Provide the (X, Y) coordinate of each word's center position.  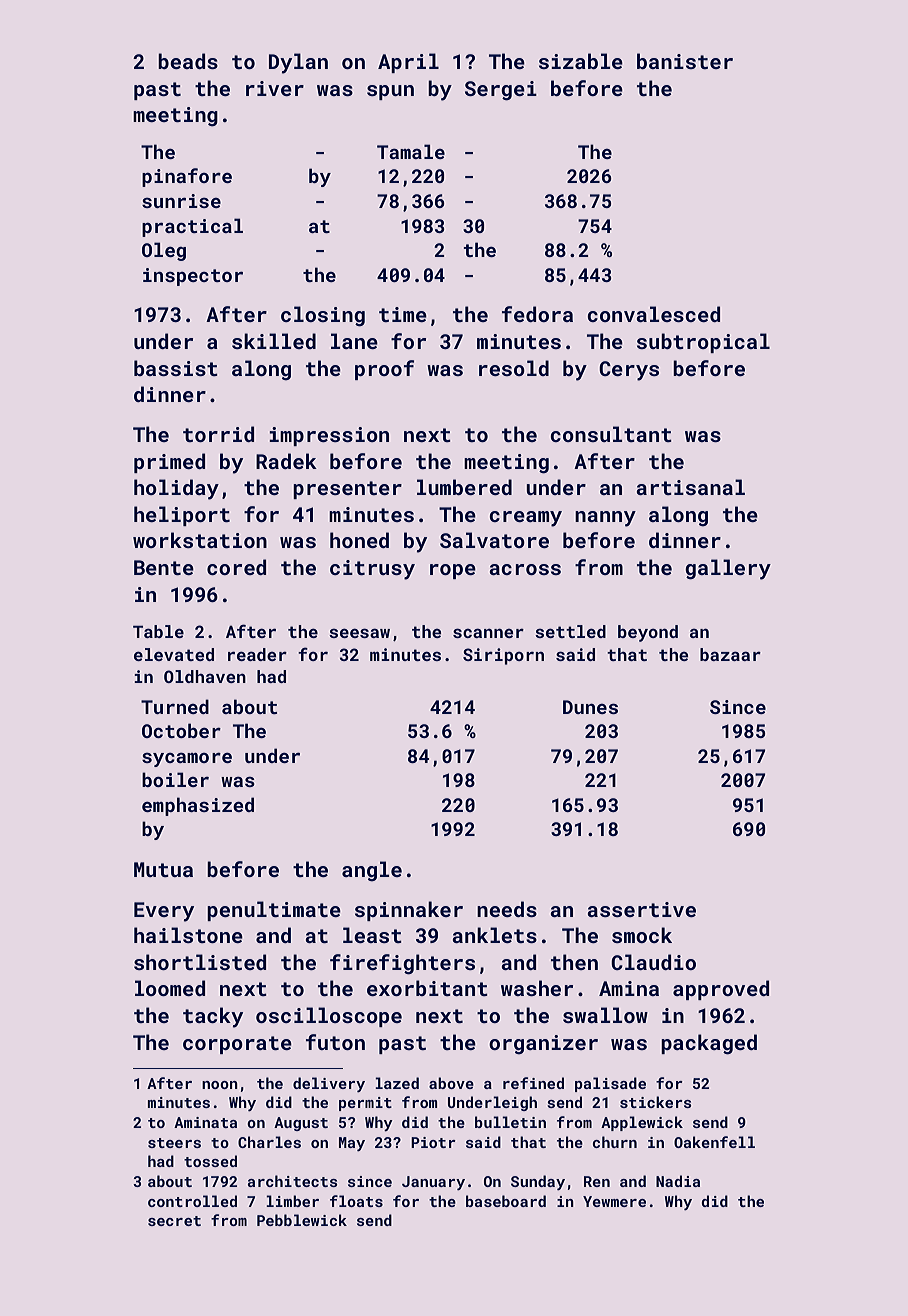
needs (507, 909)
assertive (641, 909)
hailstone (188, 935)
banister (685, 61)
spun (390, 92)
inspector (193, 277)
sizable (581, 61)
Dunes (590, 707)
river (275, 88)
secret (174, 1221)
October (181, 730)
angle (372, 871)
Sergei (501, 91)
